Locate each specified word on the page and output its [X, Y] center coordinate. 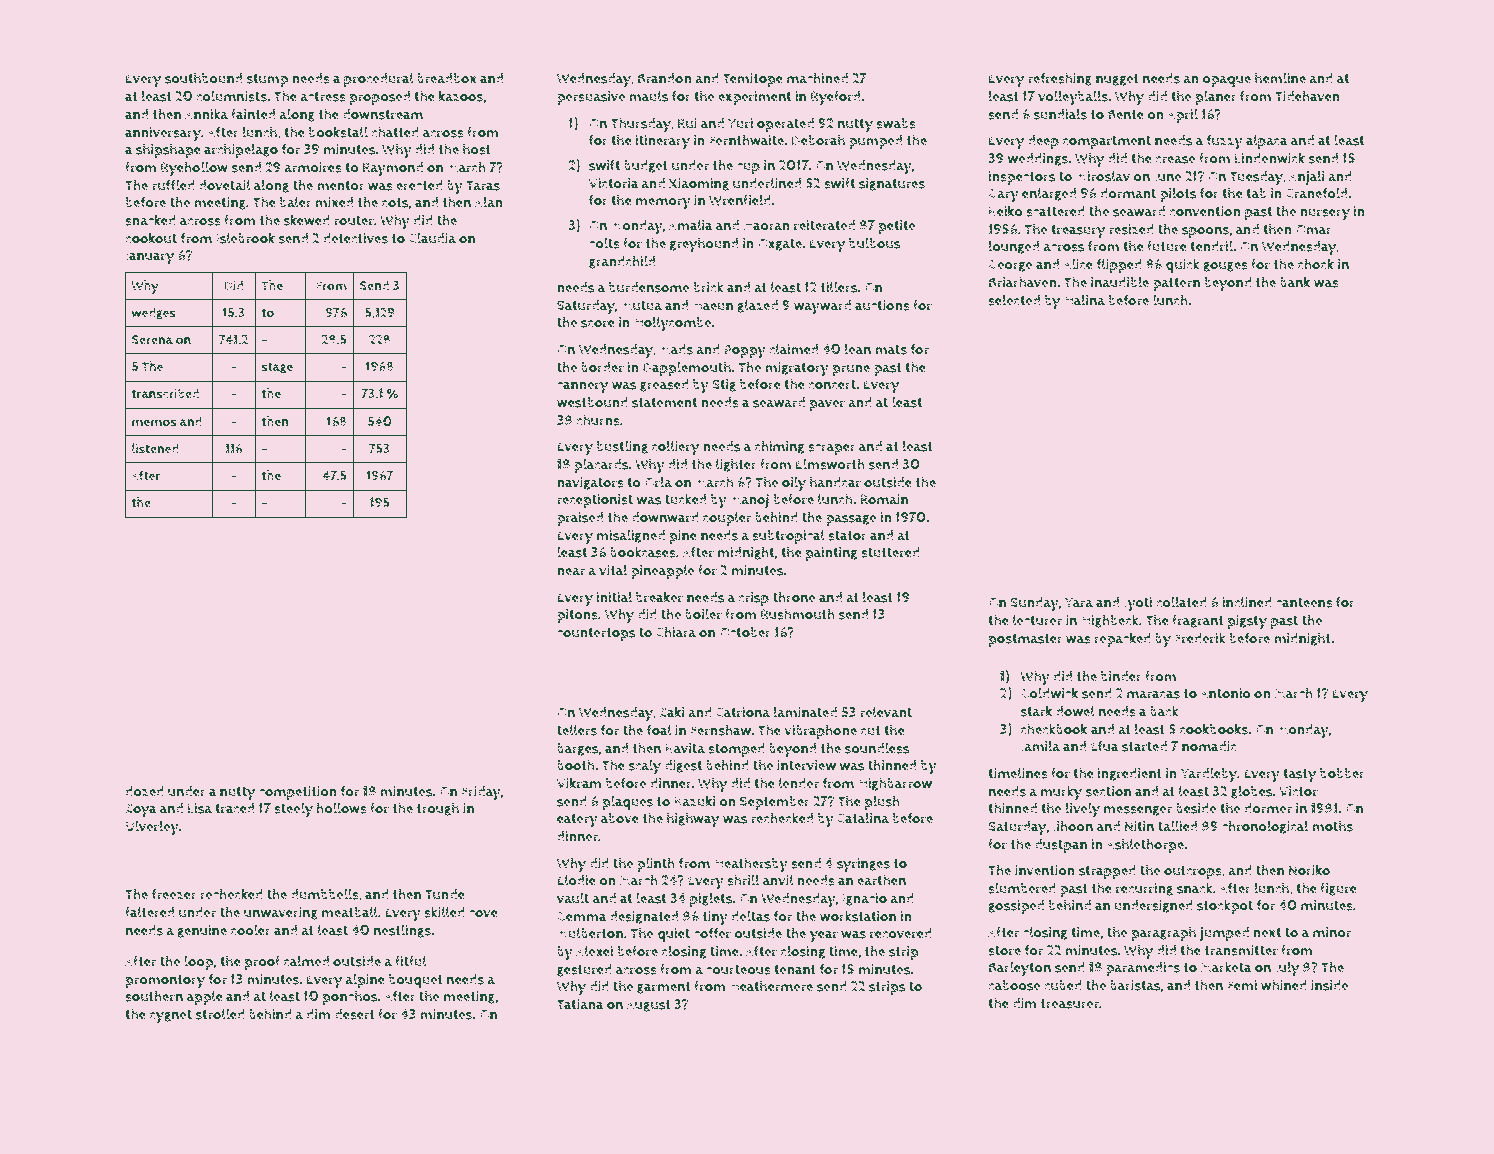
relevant [886, 712]
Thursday [641, 125]
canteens [1304, 603]
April [1182, 115]
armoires [313, 167]
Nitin [1139, 826]
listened [155, 448]
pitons [577, 616]
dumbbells [325, 894]
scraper [832, 449]
